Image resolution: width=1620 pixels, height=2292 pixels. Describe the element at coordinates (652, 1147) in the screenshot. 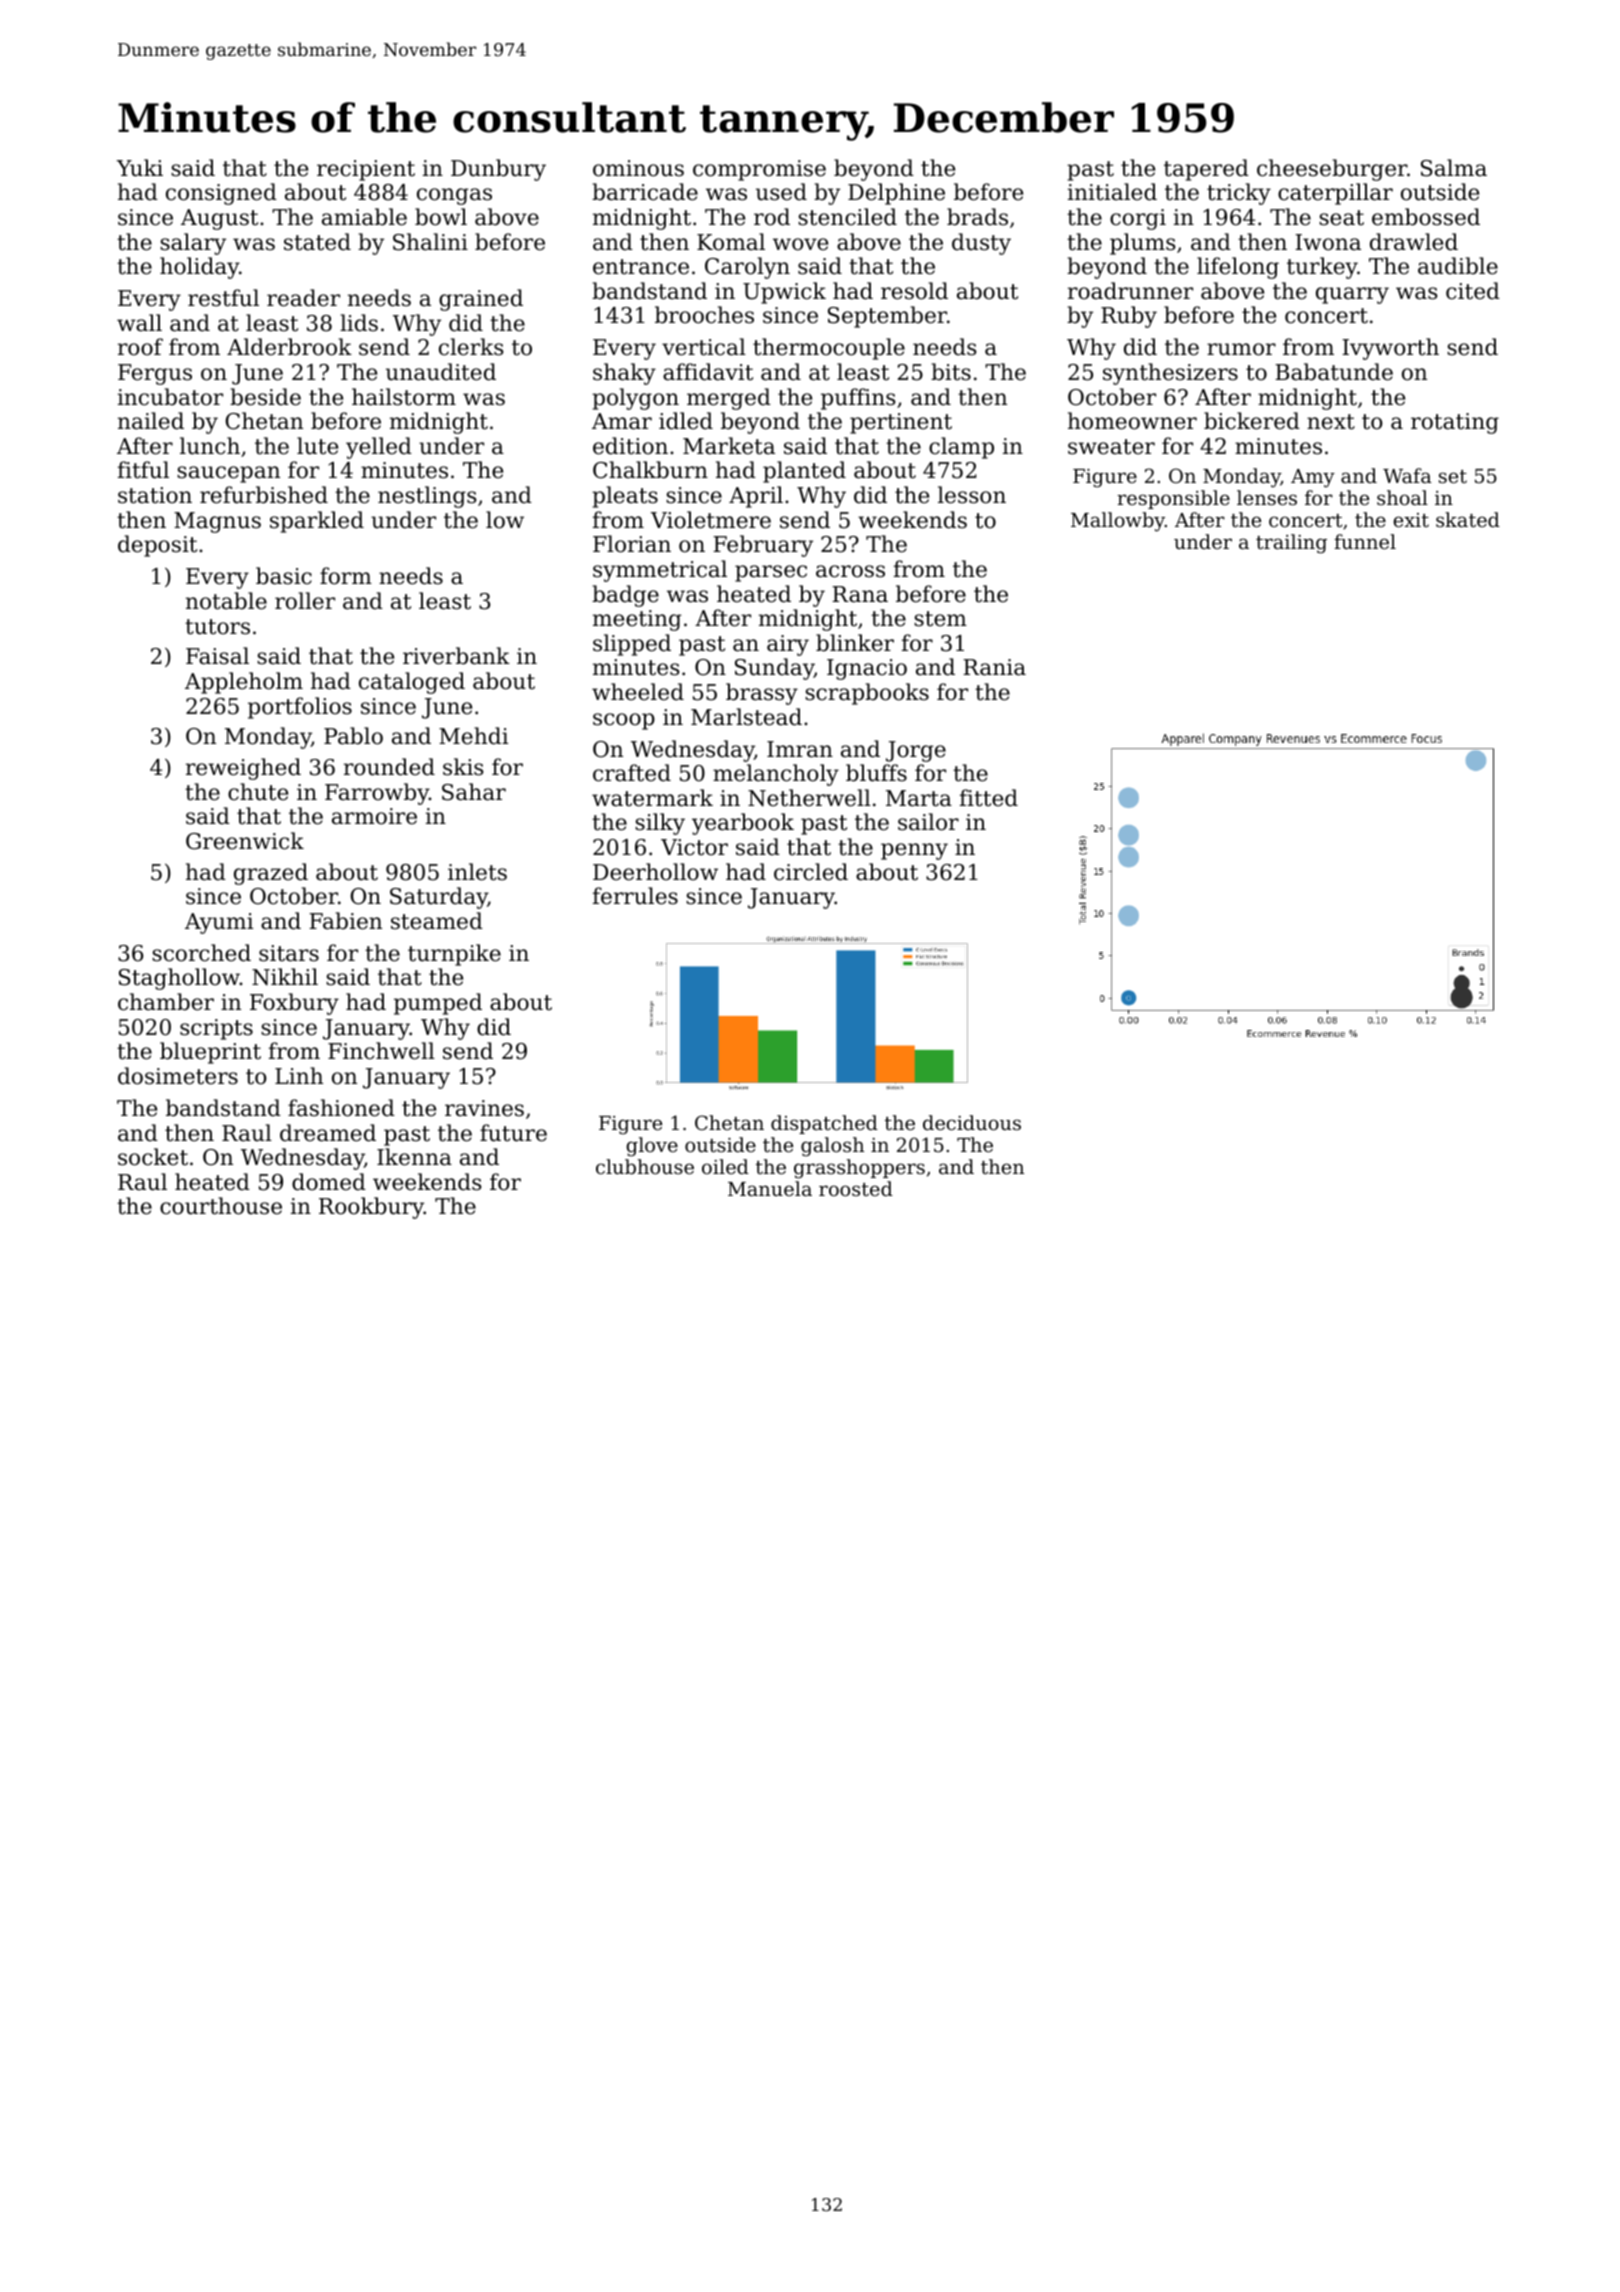

I see `glove` at that location.
